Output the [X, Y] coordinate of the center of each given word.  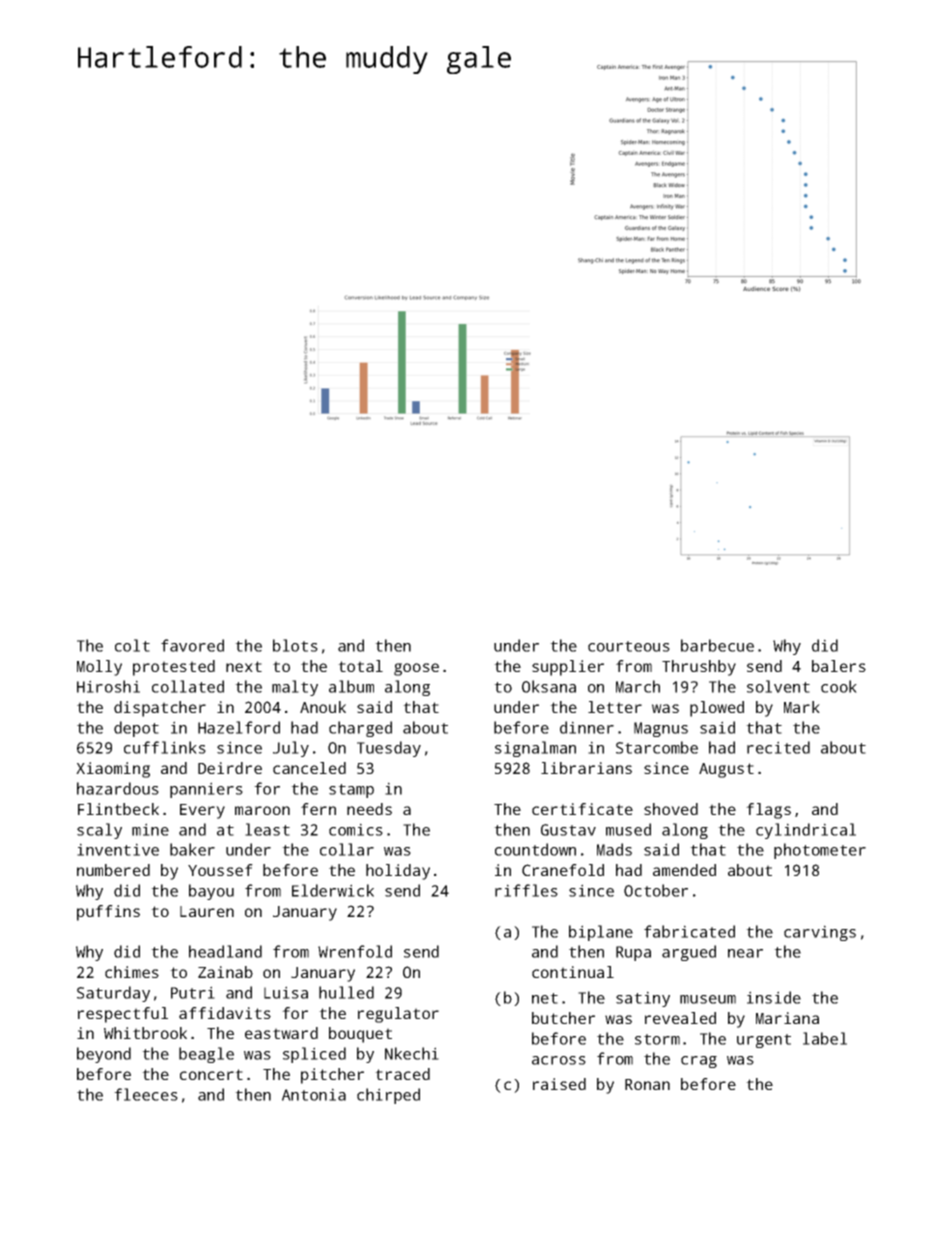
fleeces [146, 1094]
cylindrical [806, 831]
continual [573, 972]
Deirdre [230, 768]
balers [839, 666]
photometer [820, 851]
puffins [108, 913]
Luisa [286, 992]
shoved [671, 809]
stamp [351, 791]
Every [202, 811]
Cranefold [563, 870]
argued [689, 953]
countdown [535, 849]
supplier [568, 668]
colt [132, 645]
